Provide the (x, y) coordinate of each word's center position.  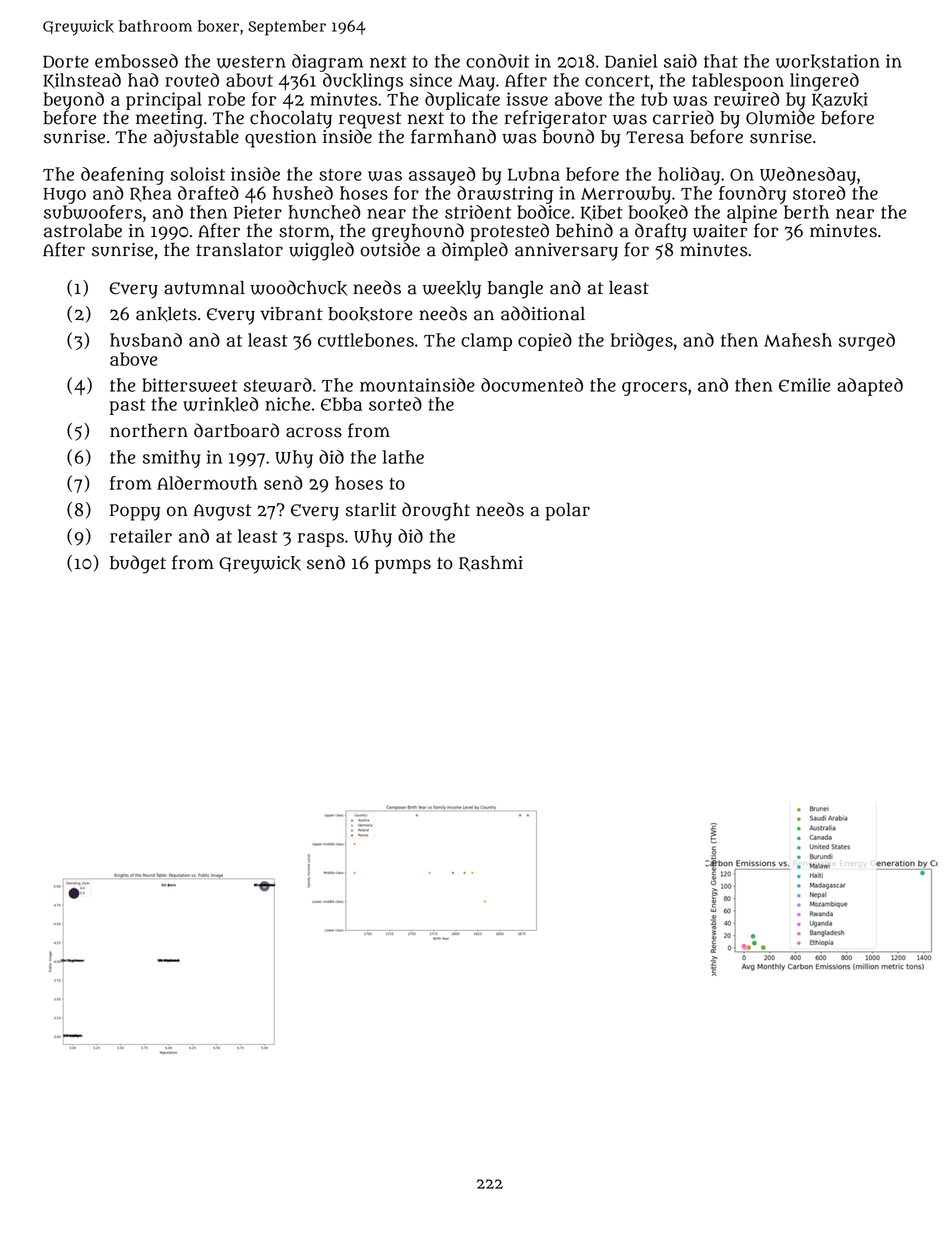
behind (584, 230)
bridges (642, 342)
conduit (497, 61)
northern (149, 431)
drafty (661, 232)
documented (532, 385)
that (721, 61)
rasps (321, 540)
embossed (136, 61)
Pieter (258, 212)
